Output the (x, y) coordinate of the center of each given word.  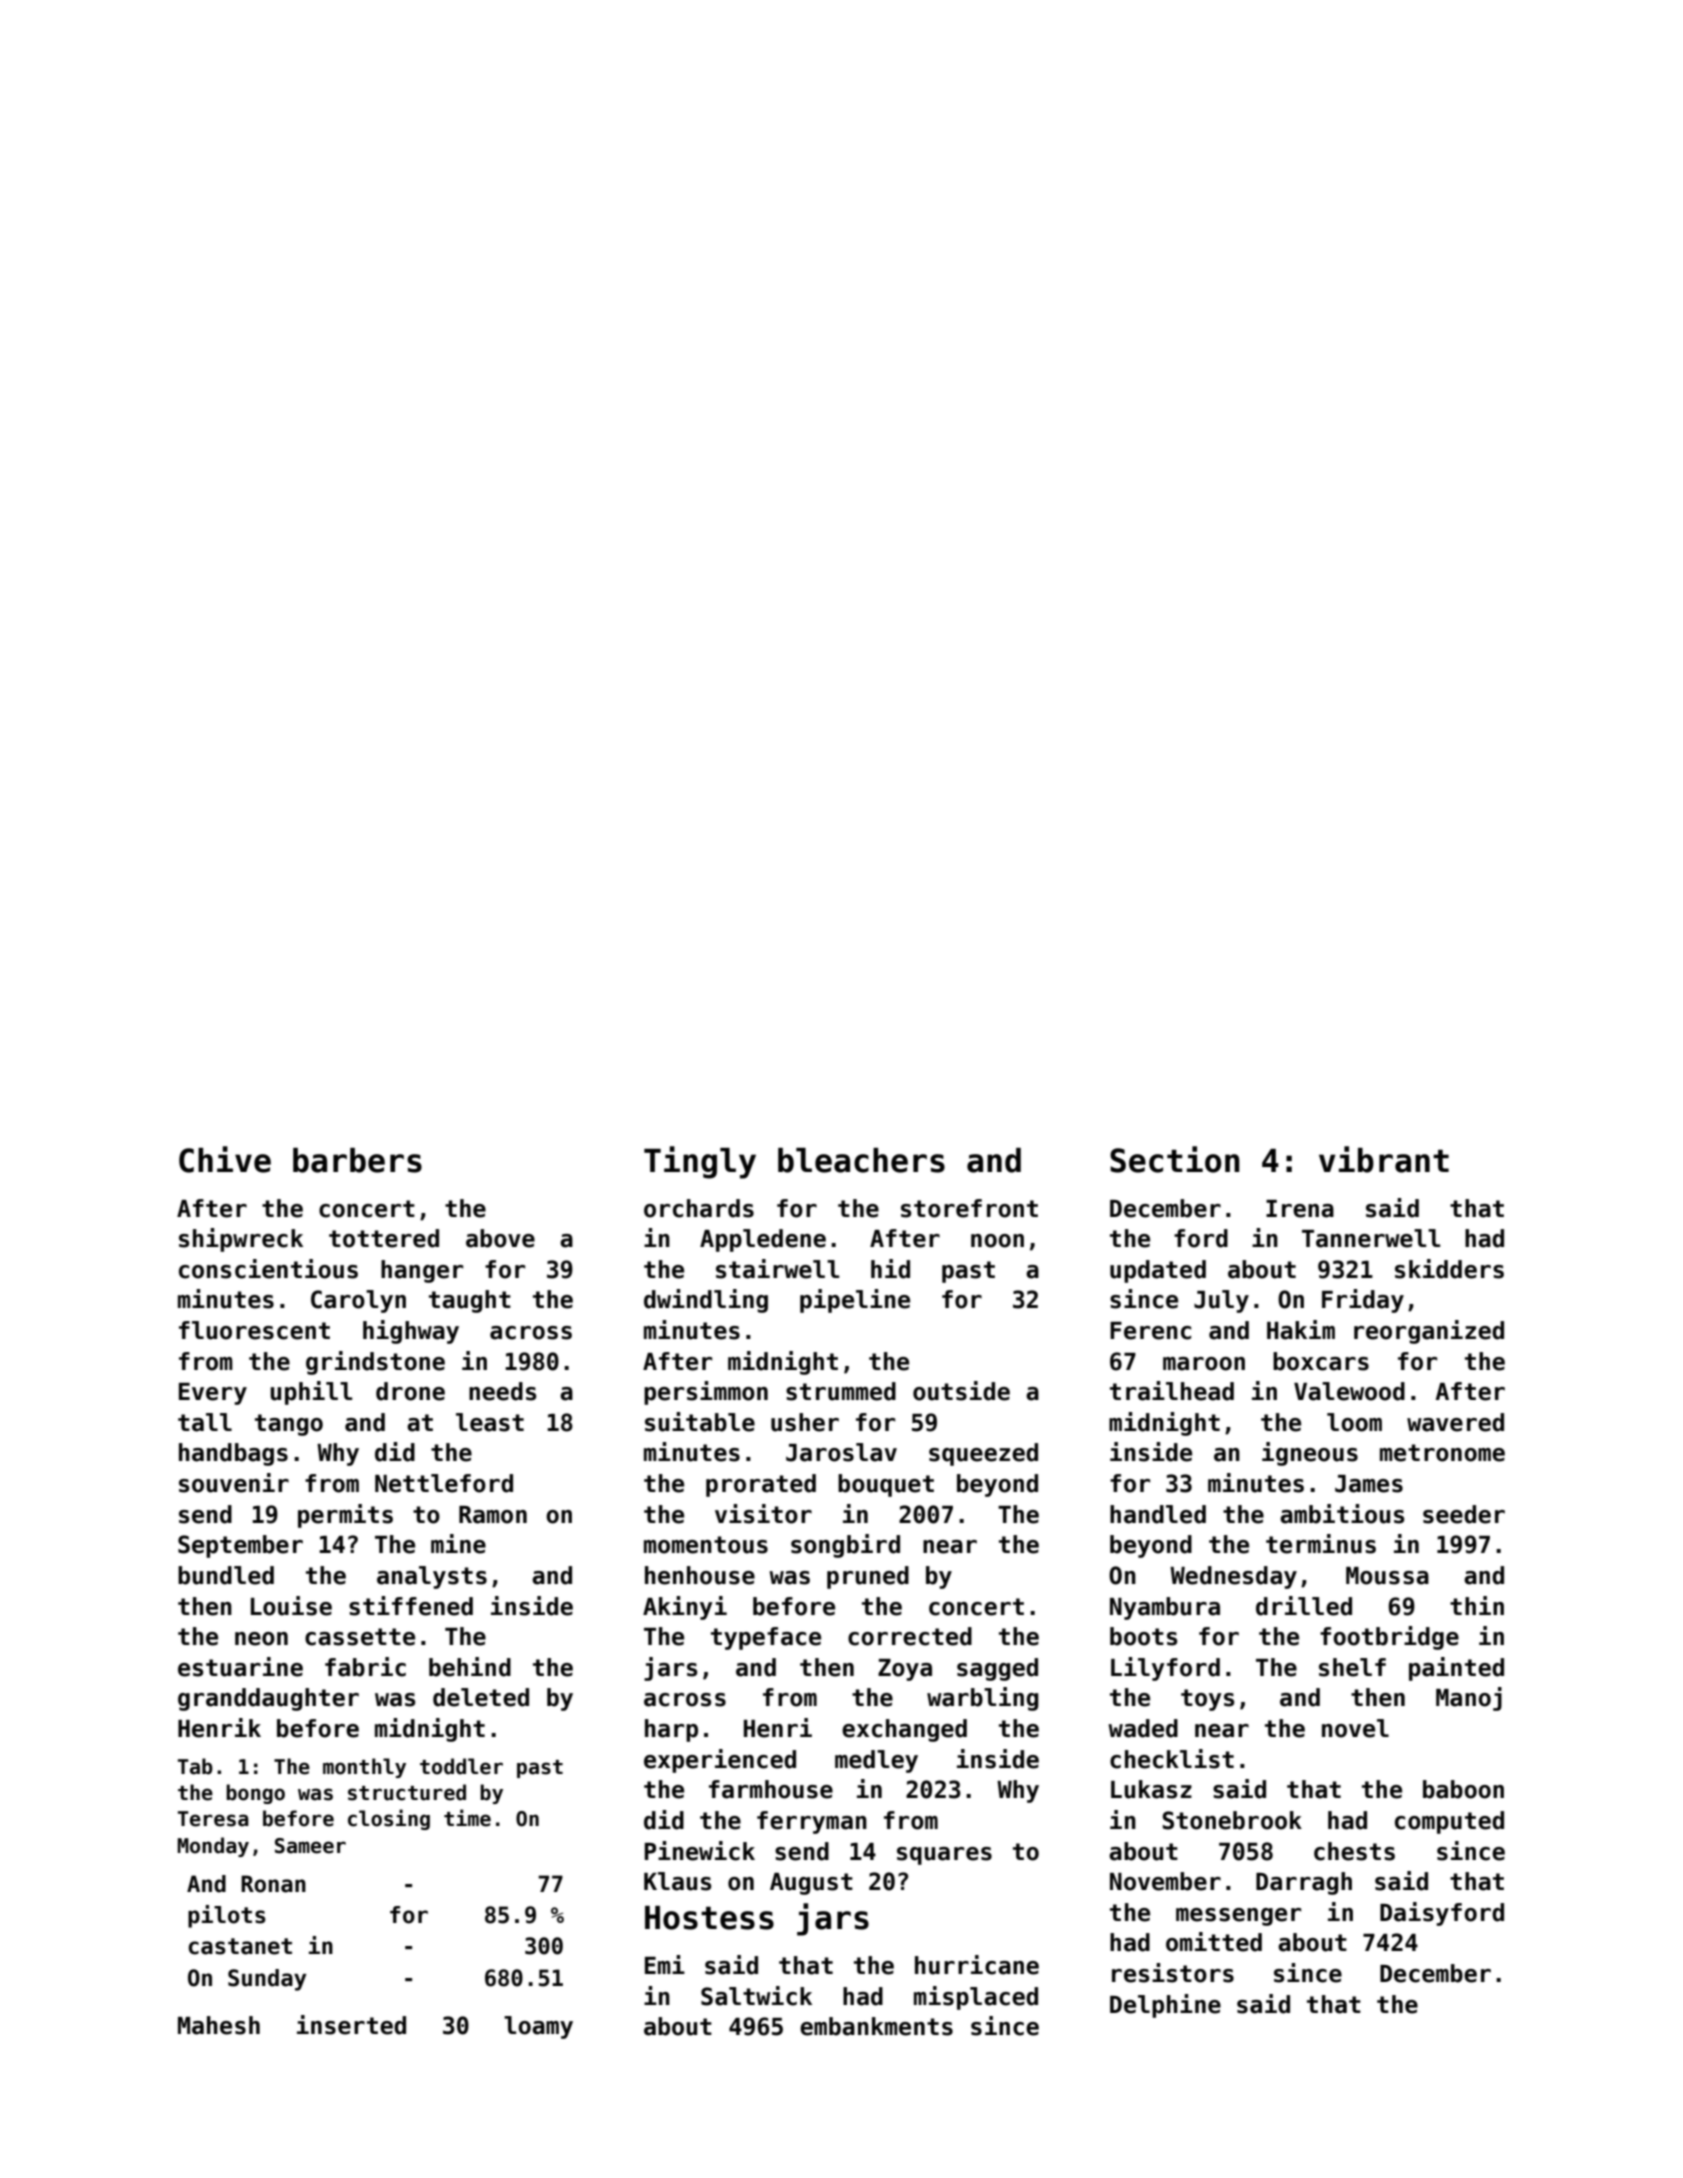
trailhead (1172, 1391)
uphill (311, 1393)
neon (261, 1639)
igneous (1310, 1454)
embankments (876, 2026)
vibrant (1384, 1159)
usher (805, 1422)
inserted (351, 2025)
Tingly (700, 1162)
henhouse (700, 1575)
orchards (699, 1208)
